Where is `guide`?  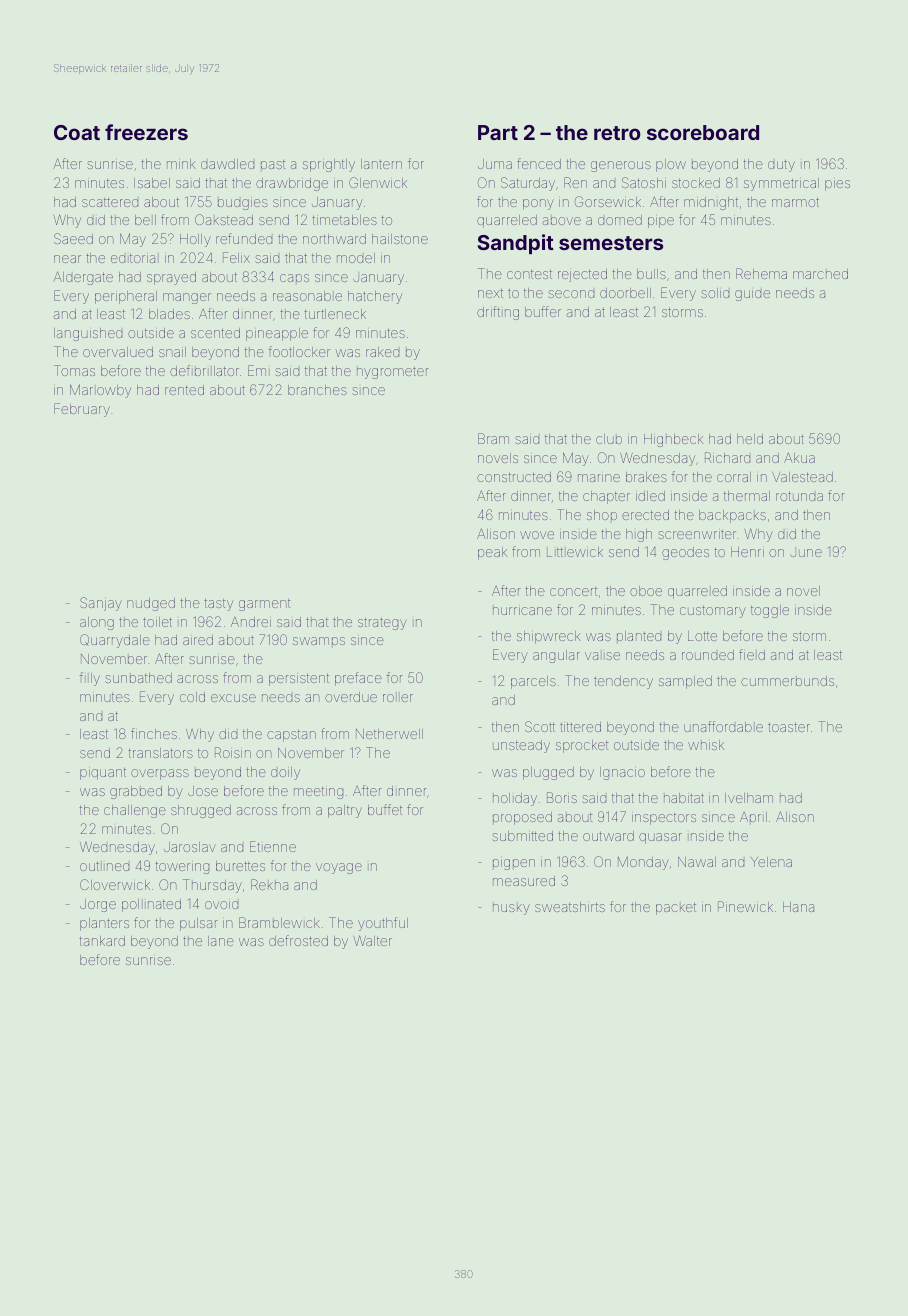 guide is located at coordinates (752, 295).
